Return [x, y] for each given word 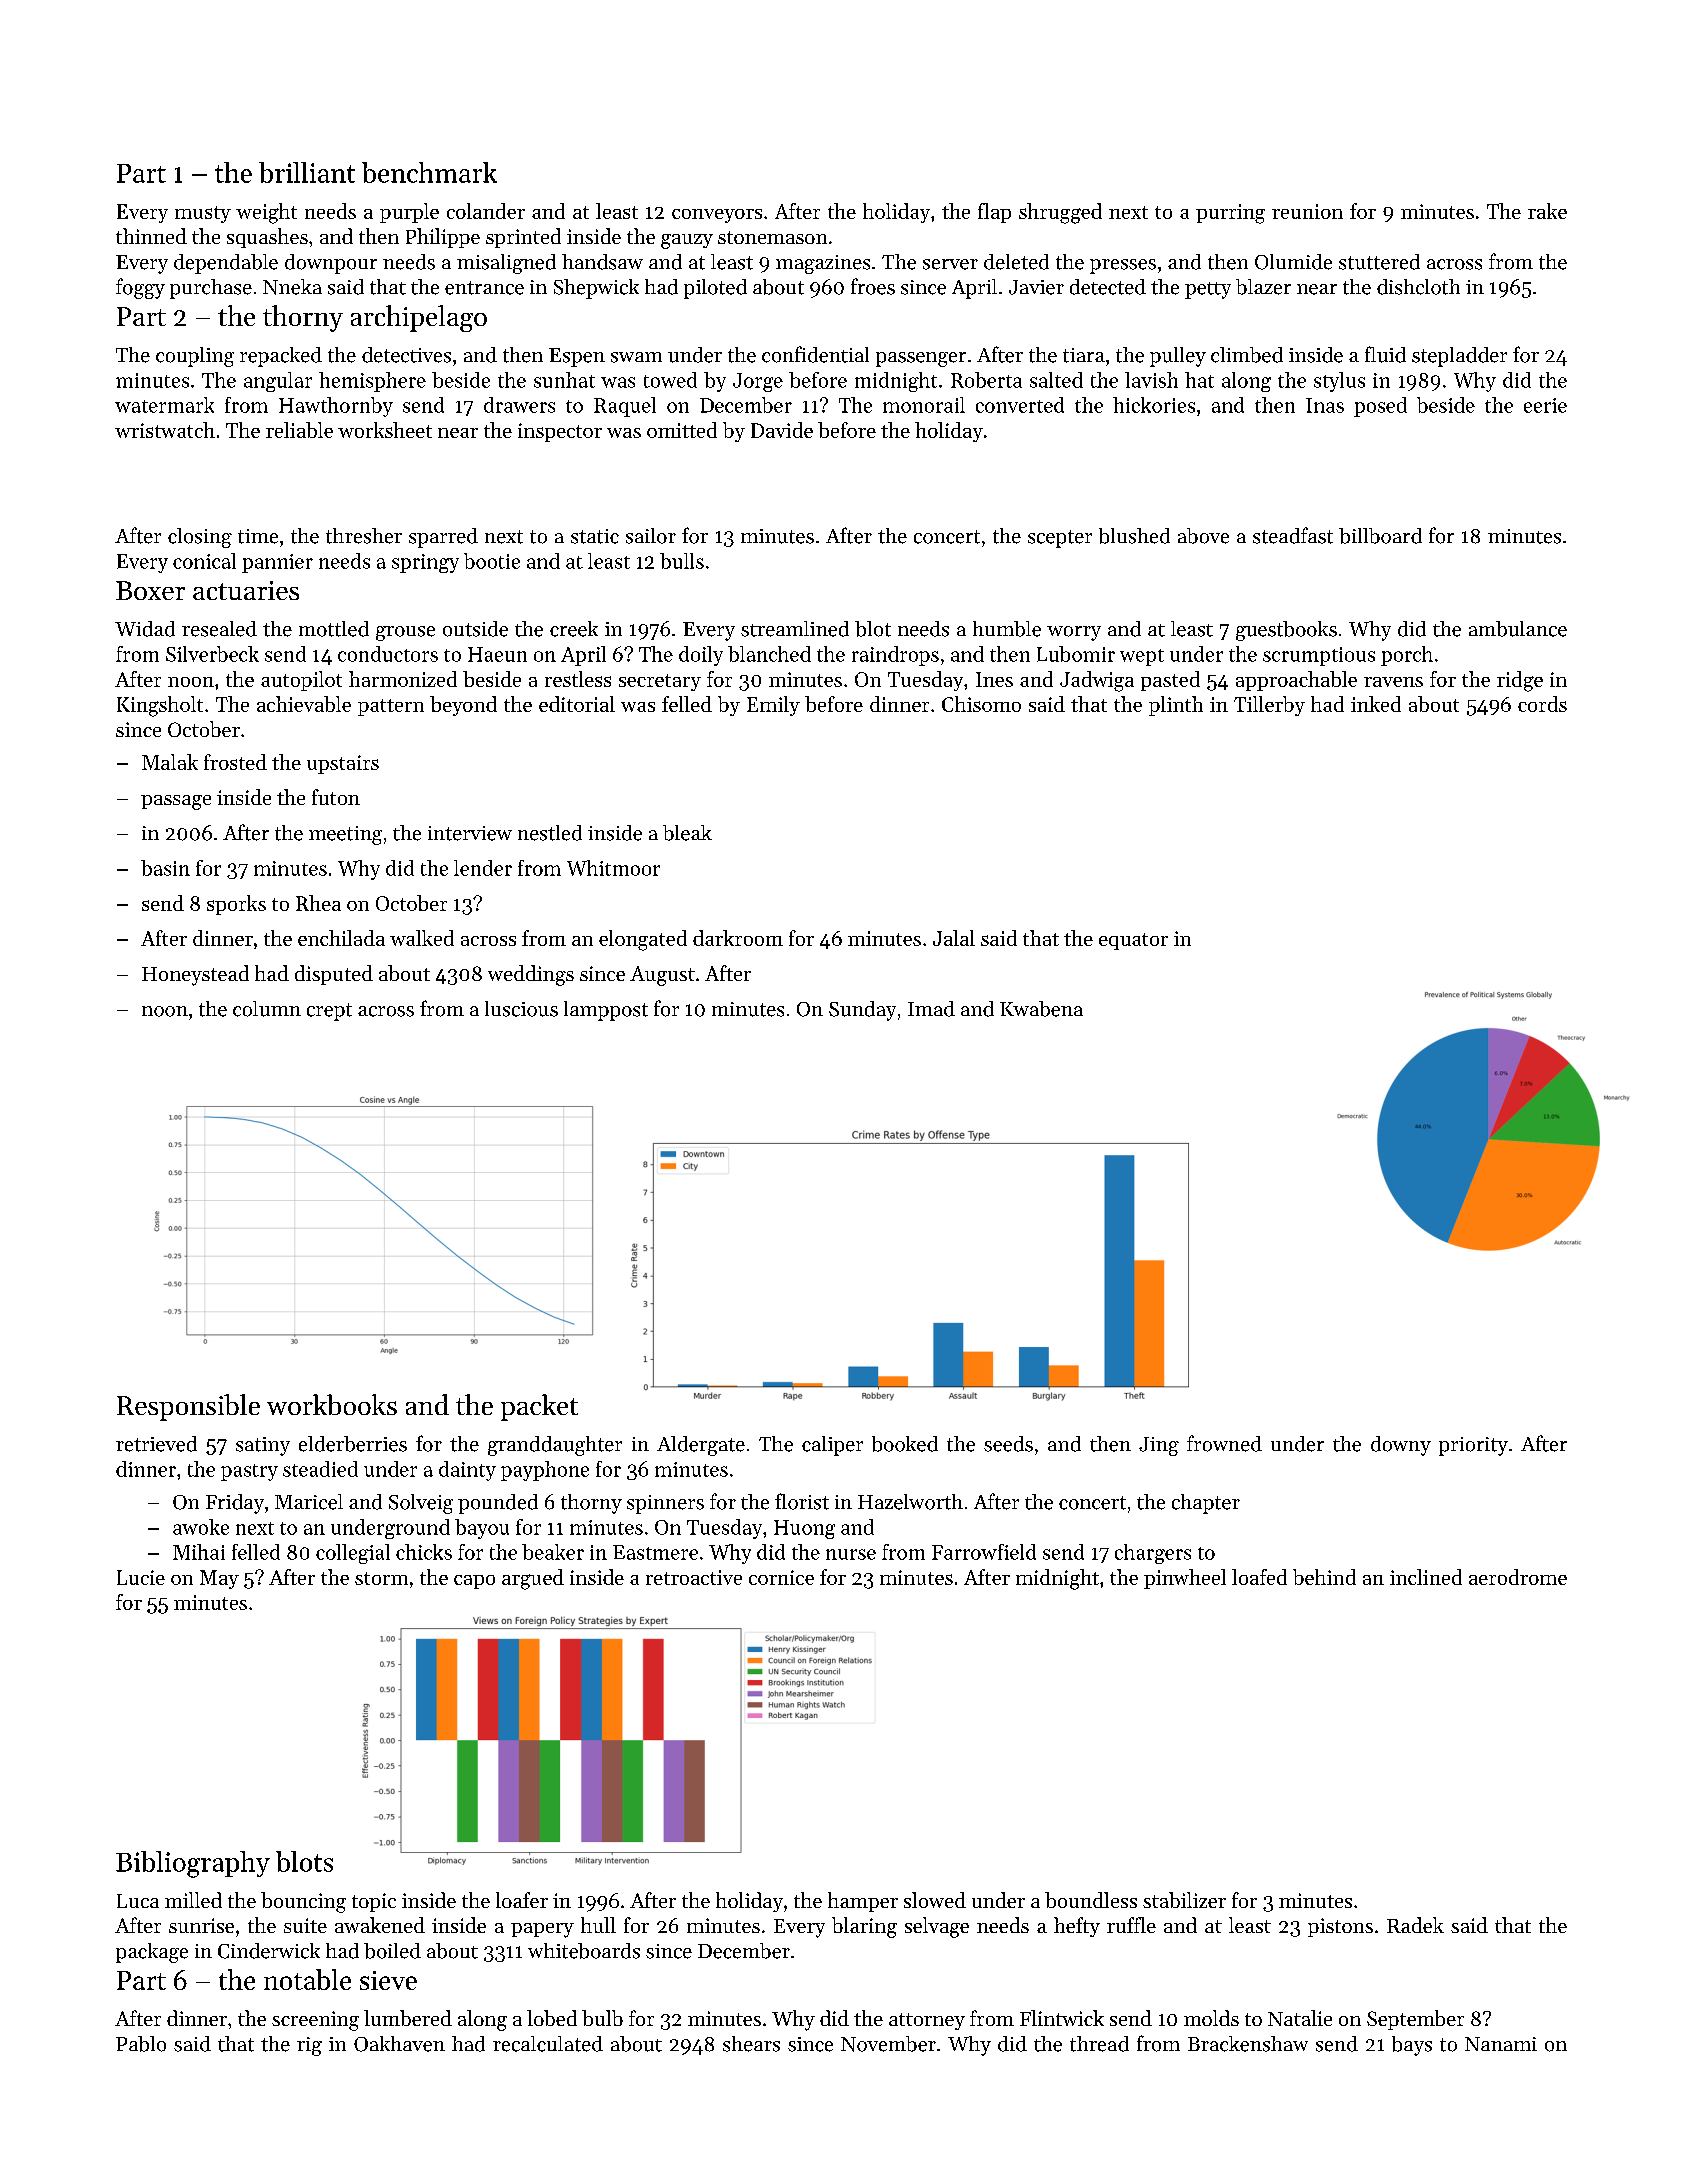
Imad [931, 1009]
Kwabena [1041, 1009]
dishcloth [1418, 287]
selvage [937, 1927]
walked [422, 938]
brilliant [307, 172]
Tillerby [1269, 706]
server [950, 264]
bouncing [303, 1902]
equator [1133, 941]
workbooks [332, 1404]
